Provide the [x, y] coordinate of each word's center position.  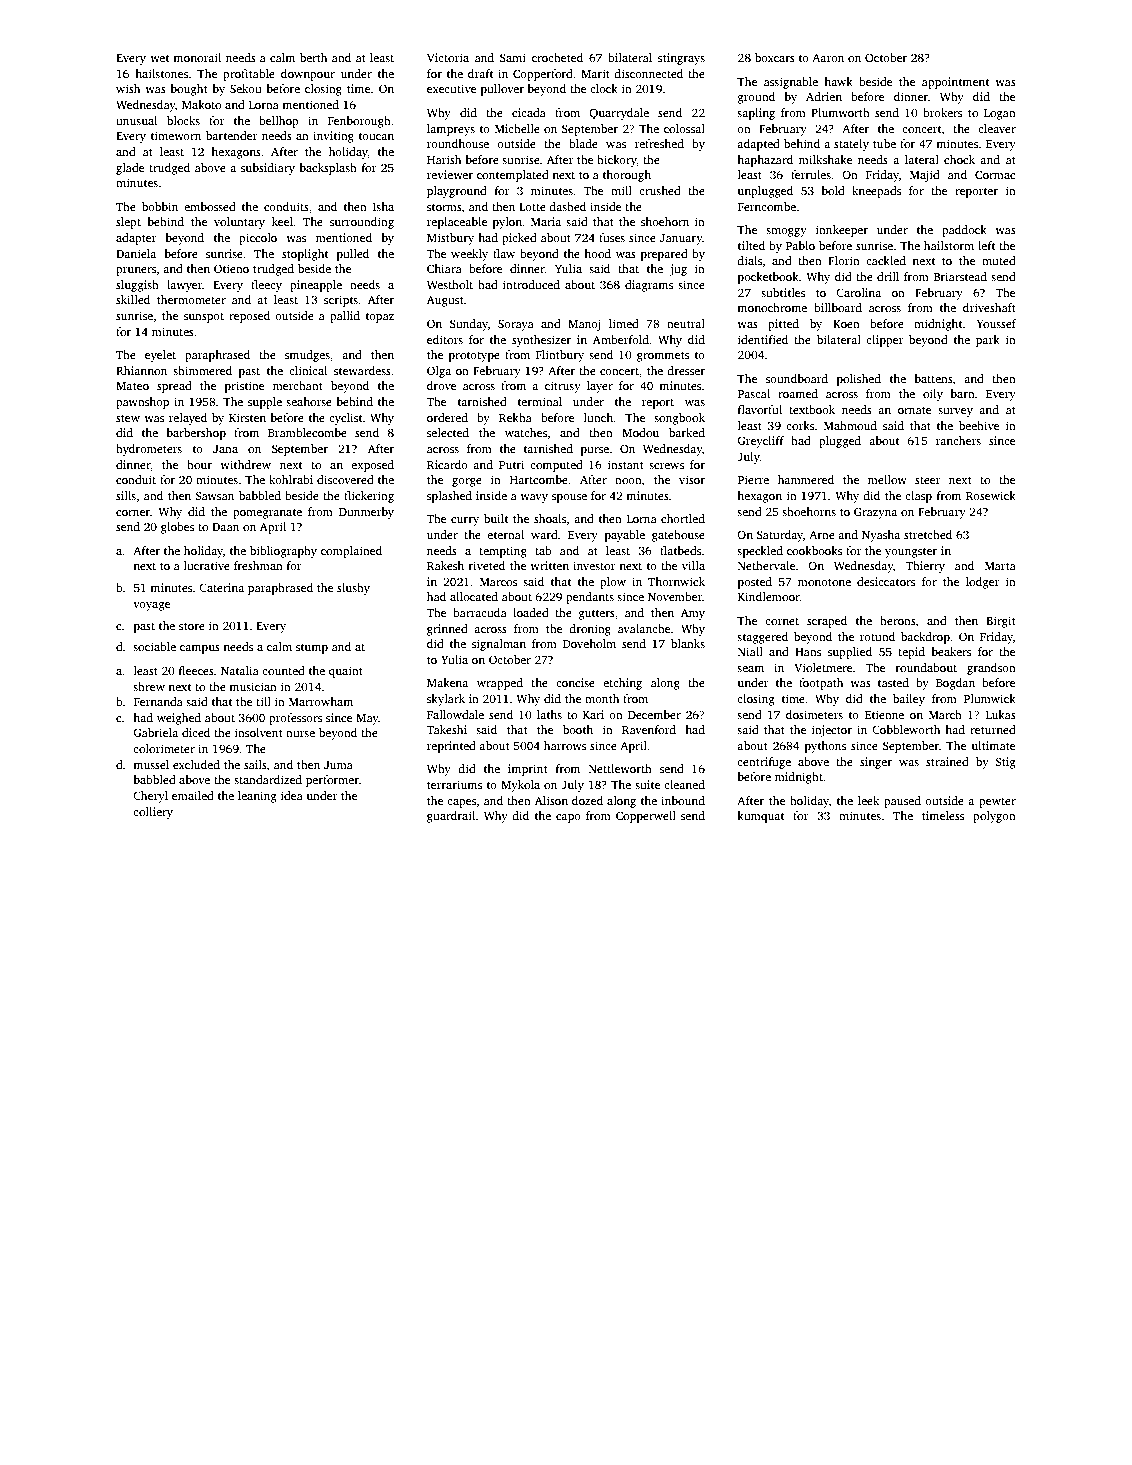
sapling [756, 114]
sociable [154, 646]
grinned [447, 630]
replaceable [457, 223]
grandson [991, 669]
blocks [183, 120]
